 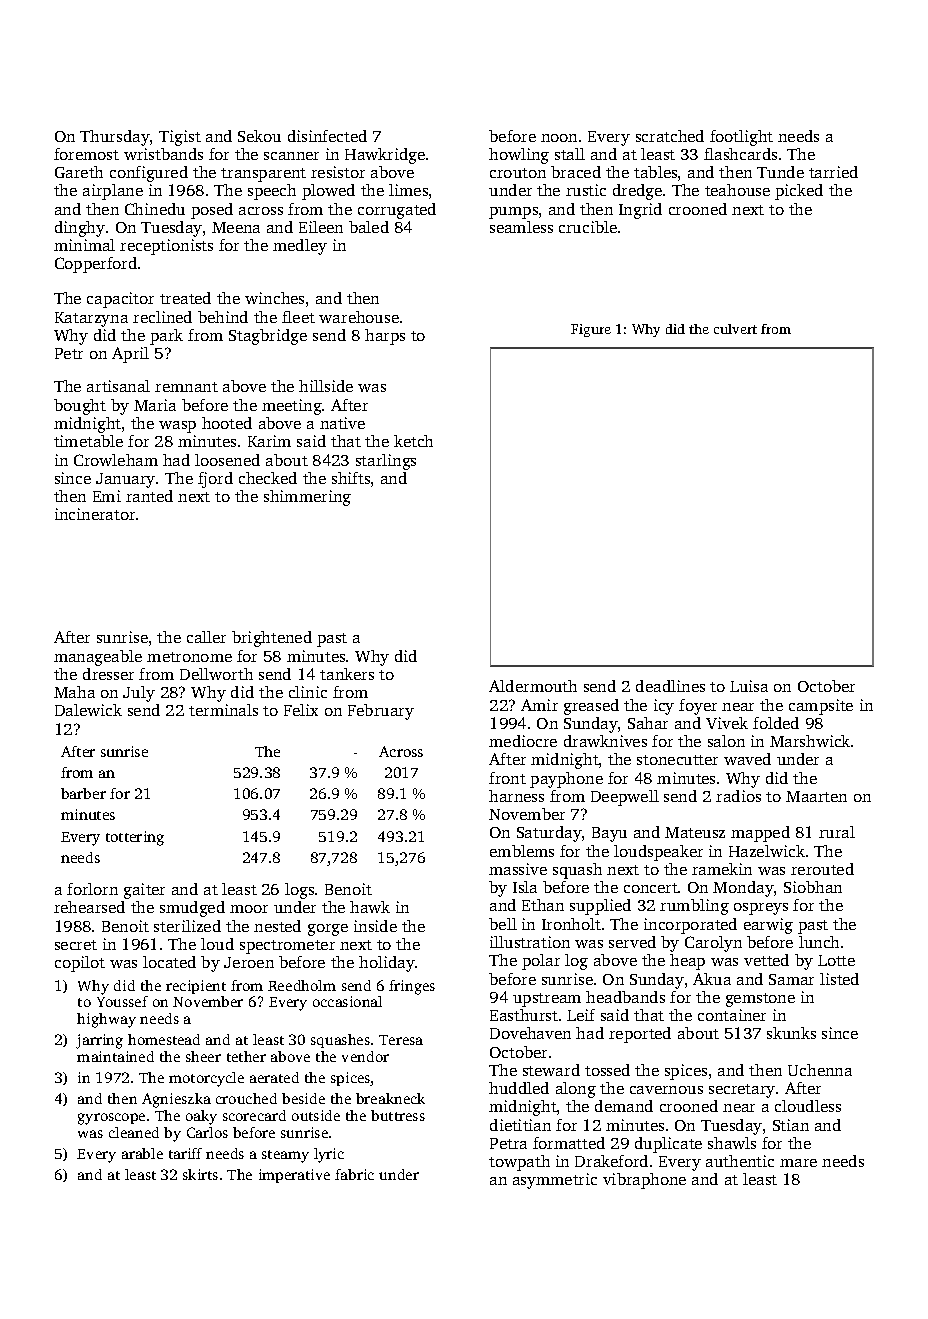 What do you see at coordinates (206, 637) in the screenshot?
I see `caller` at bounding box center [206, 637].
